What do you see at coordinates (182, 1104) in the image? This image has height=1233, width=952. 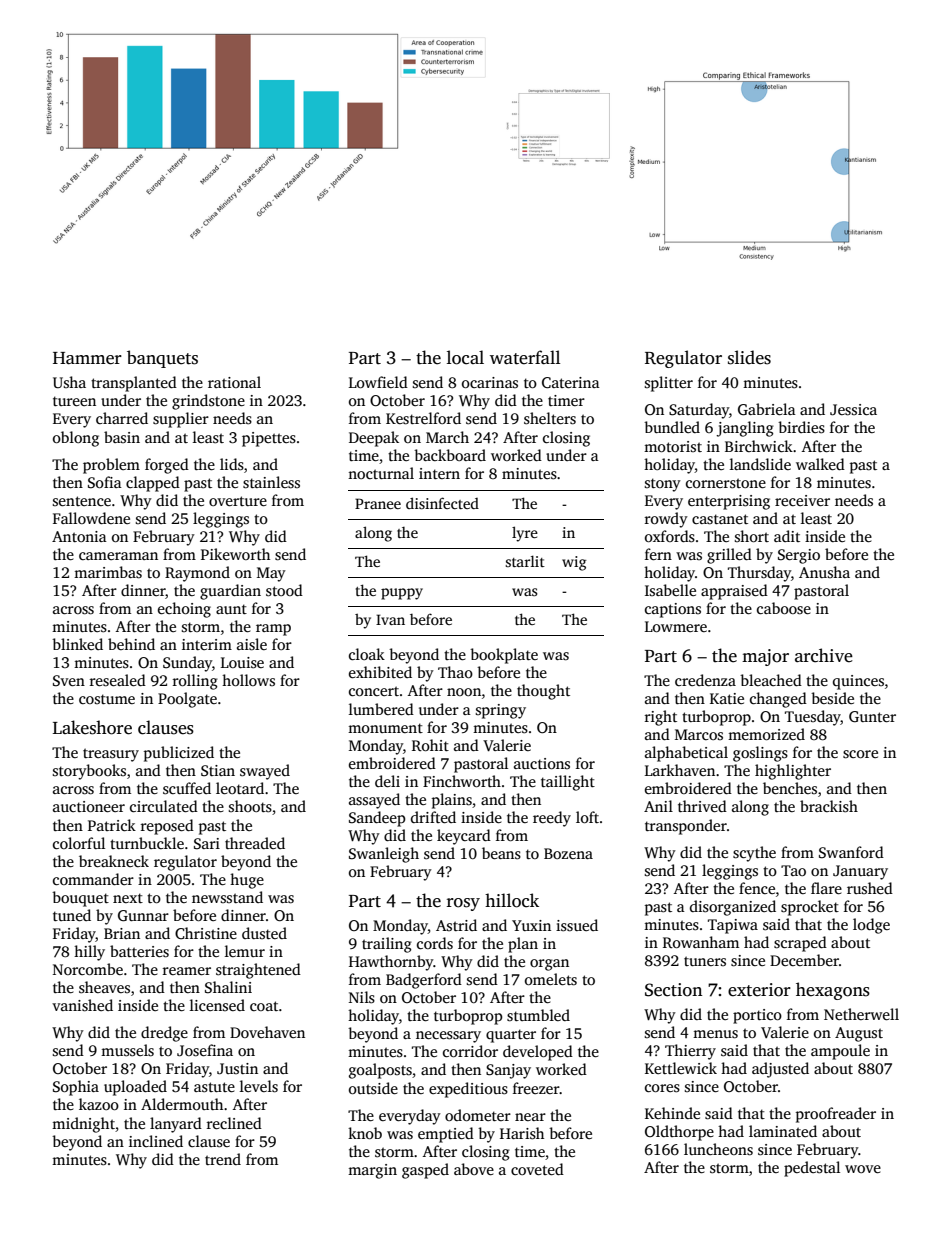 I see `Aldermouth` at bounding box center [182, 1104].
